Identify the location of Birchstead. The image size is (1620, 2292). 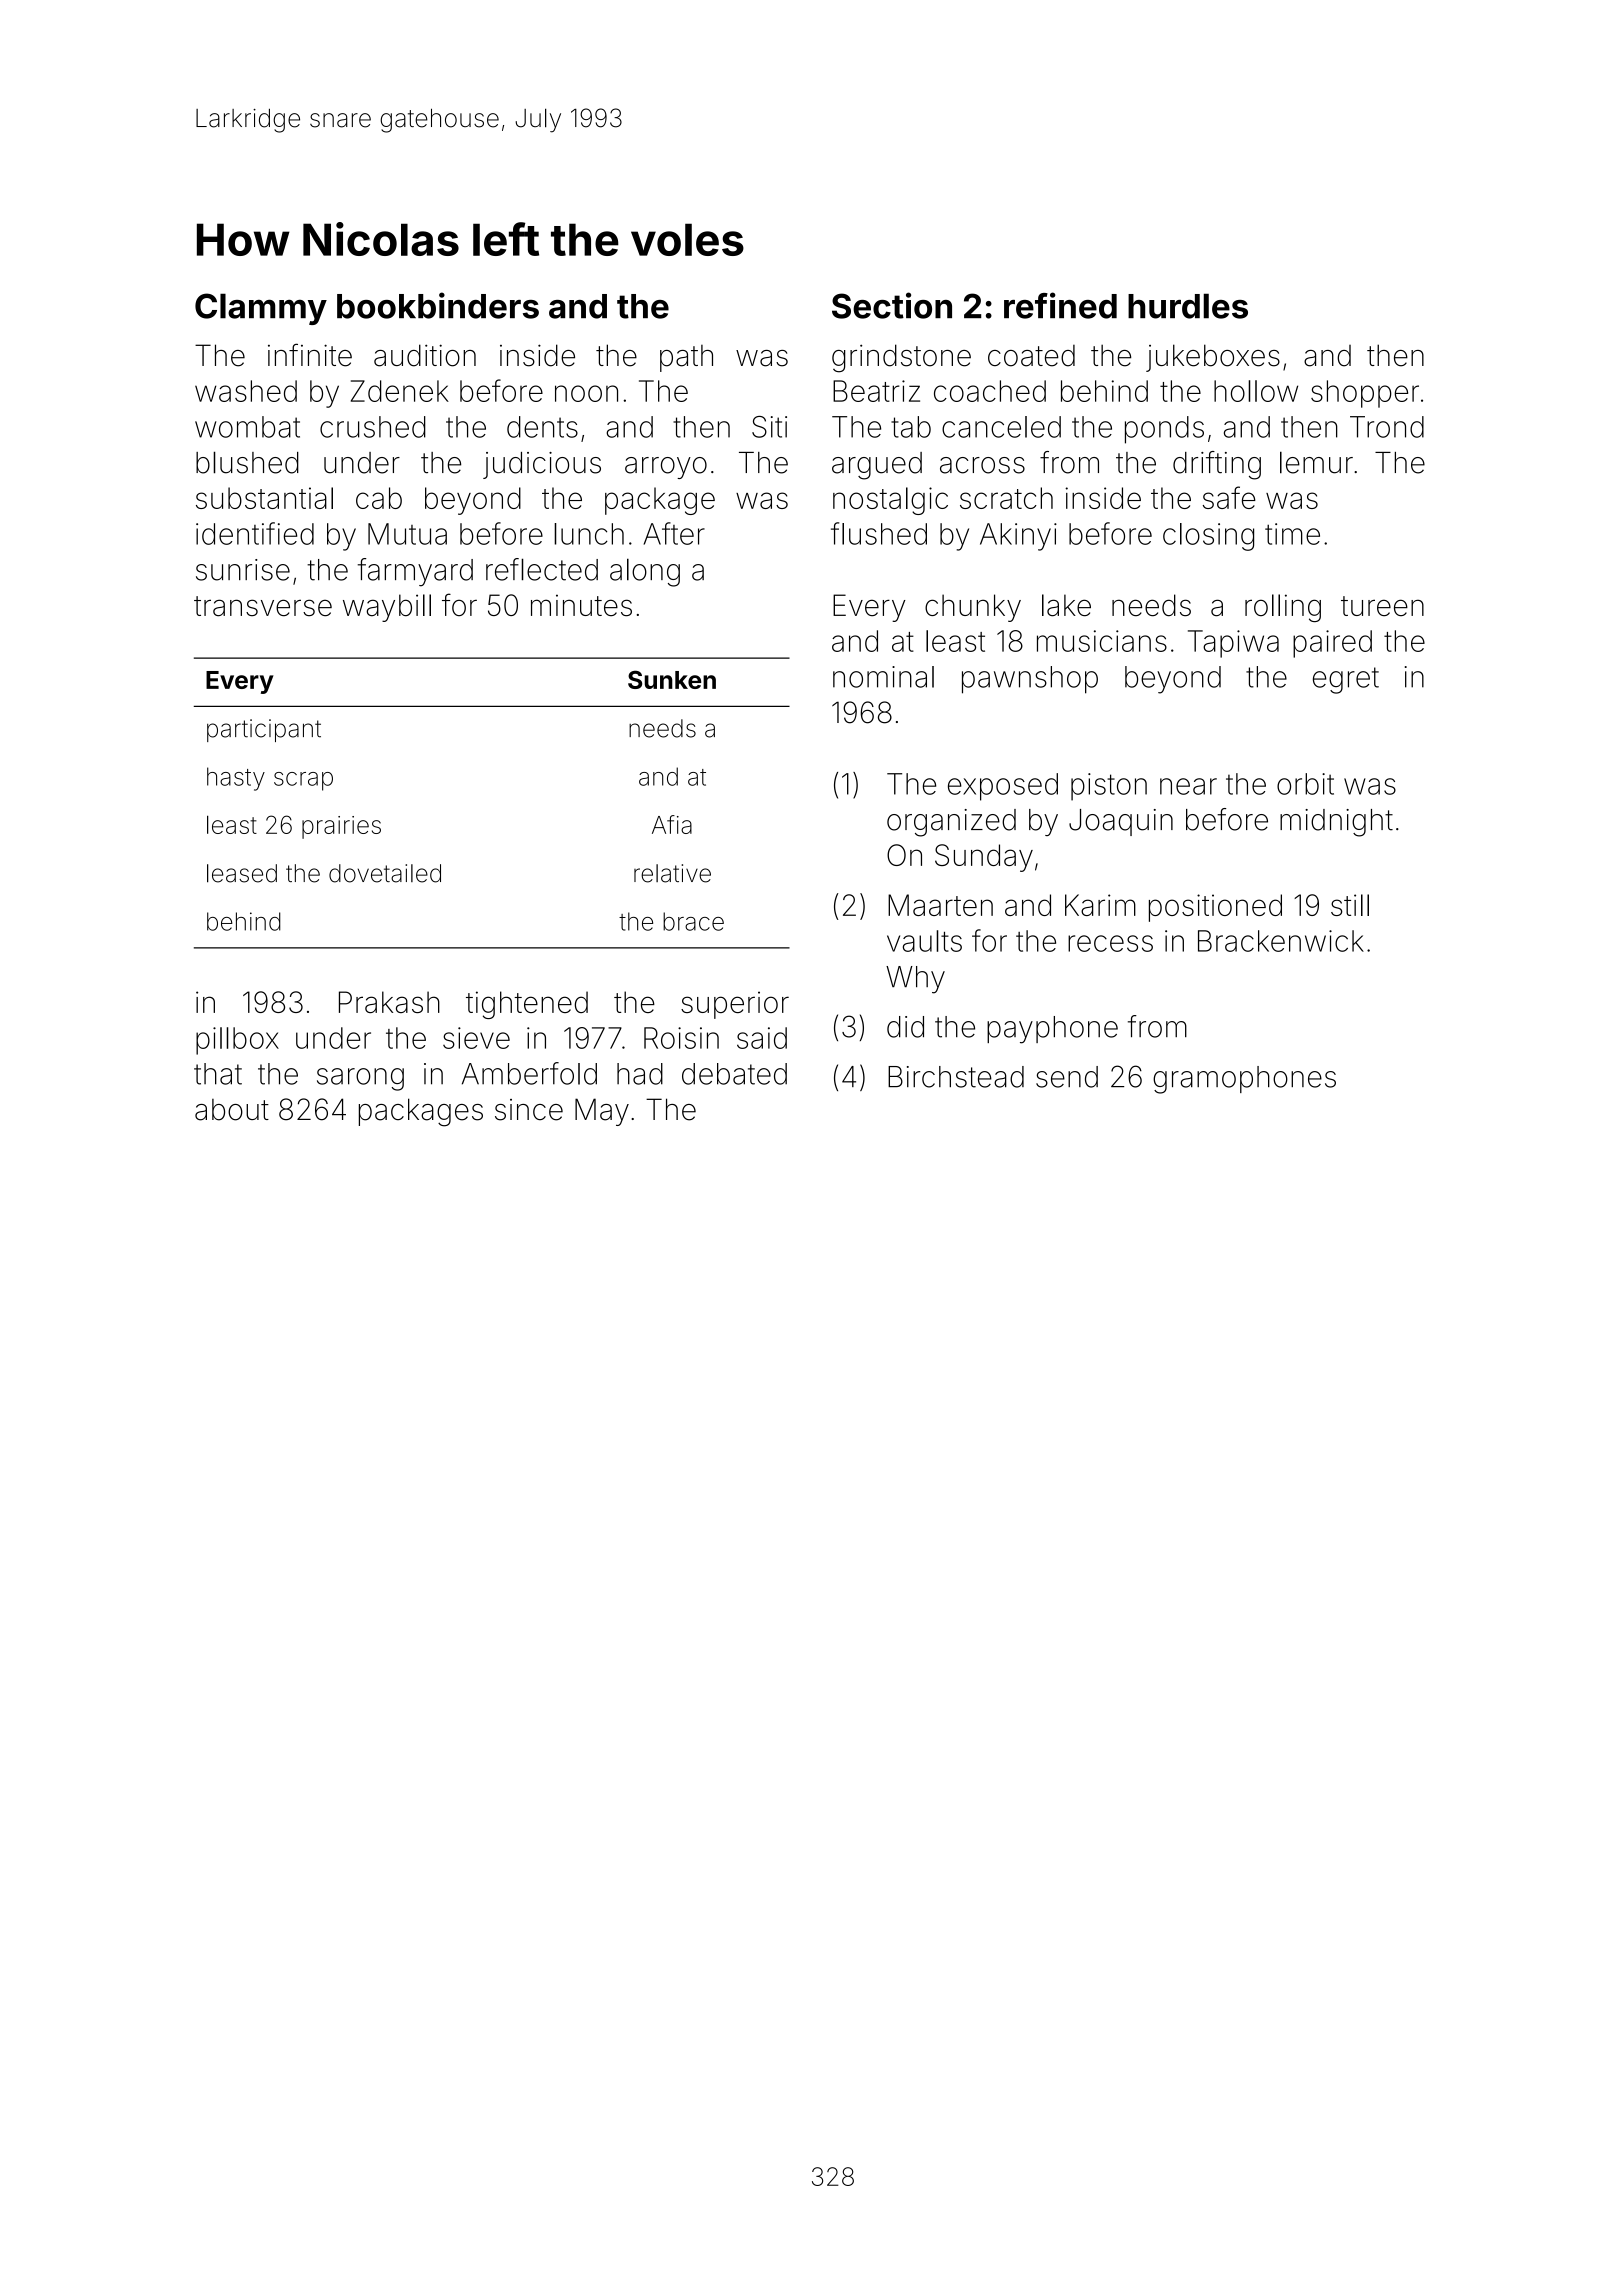
(956, 1077).
